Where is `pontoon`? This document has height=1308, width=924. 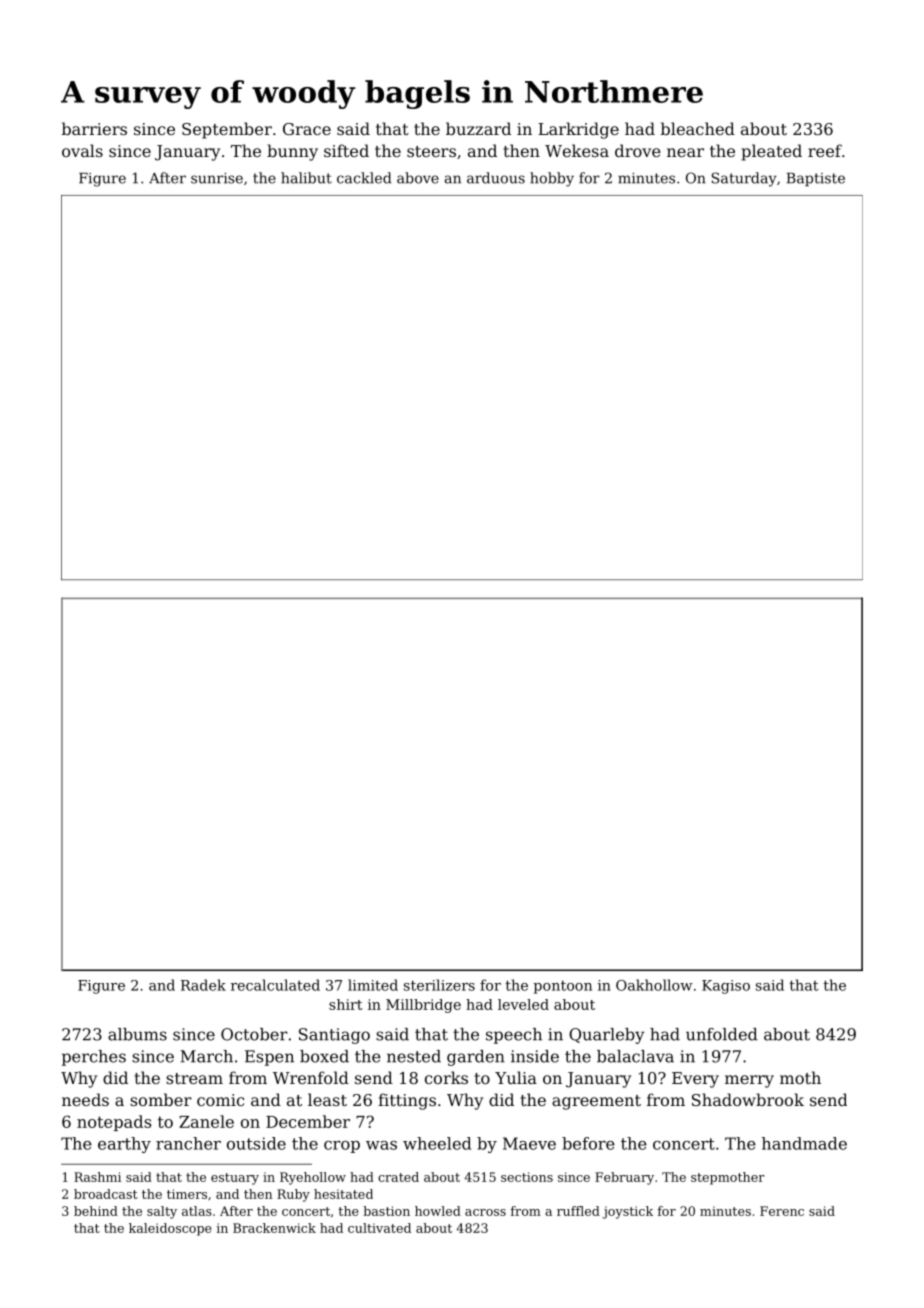
pontoon is located at coordinates (562, 987).
